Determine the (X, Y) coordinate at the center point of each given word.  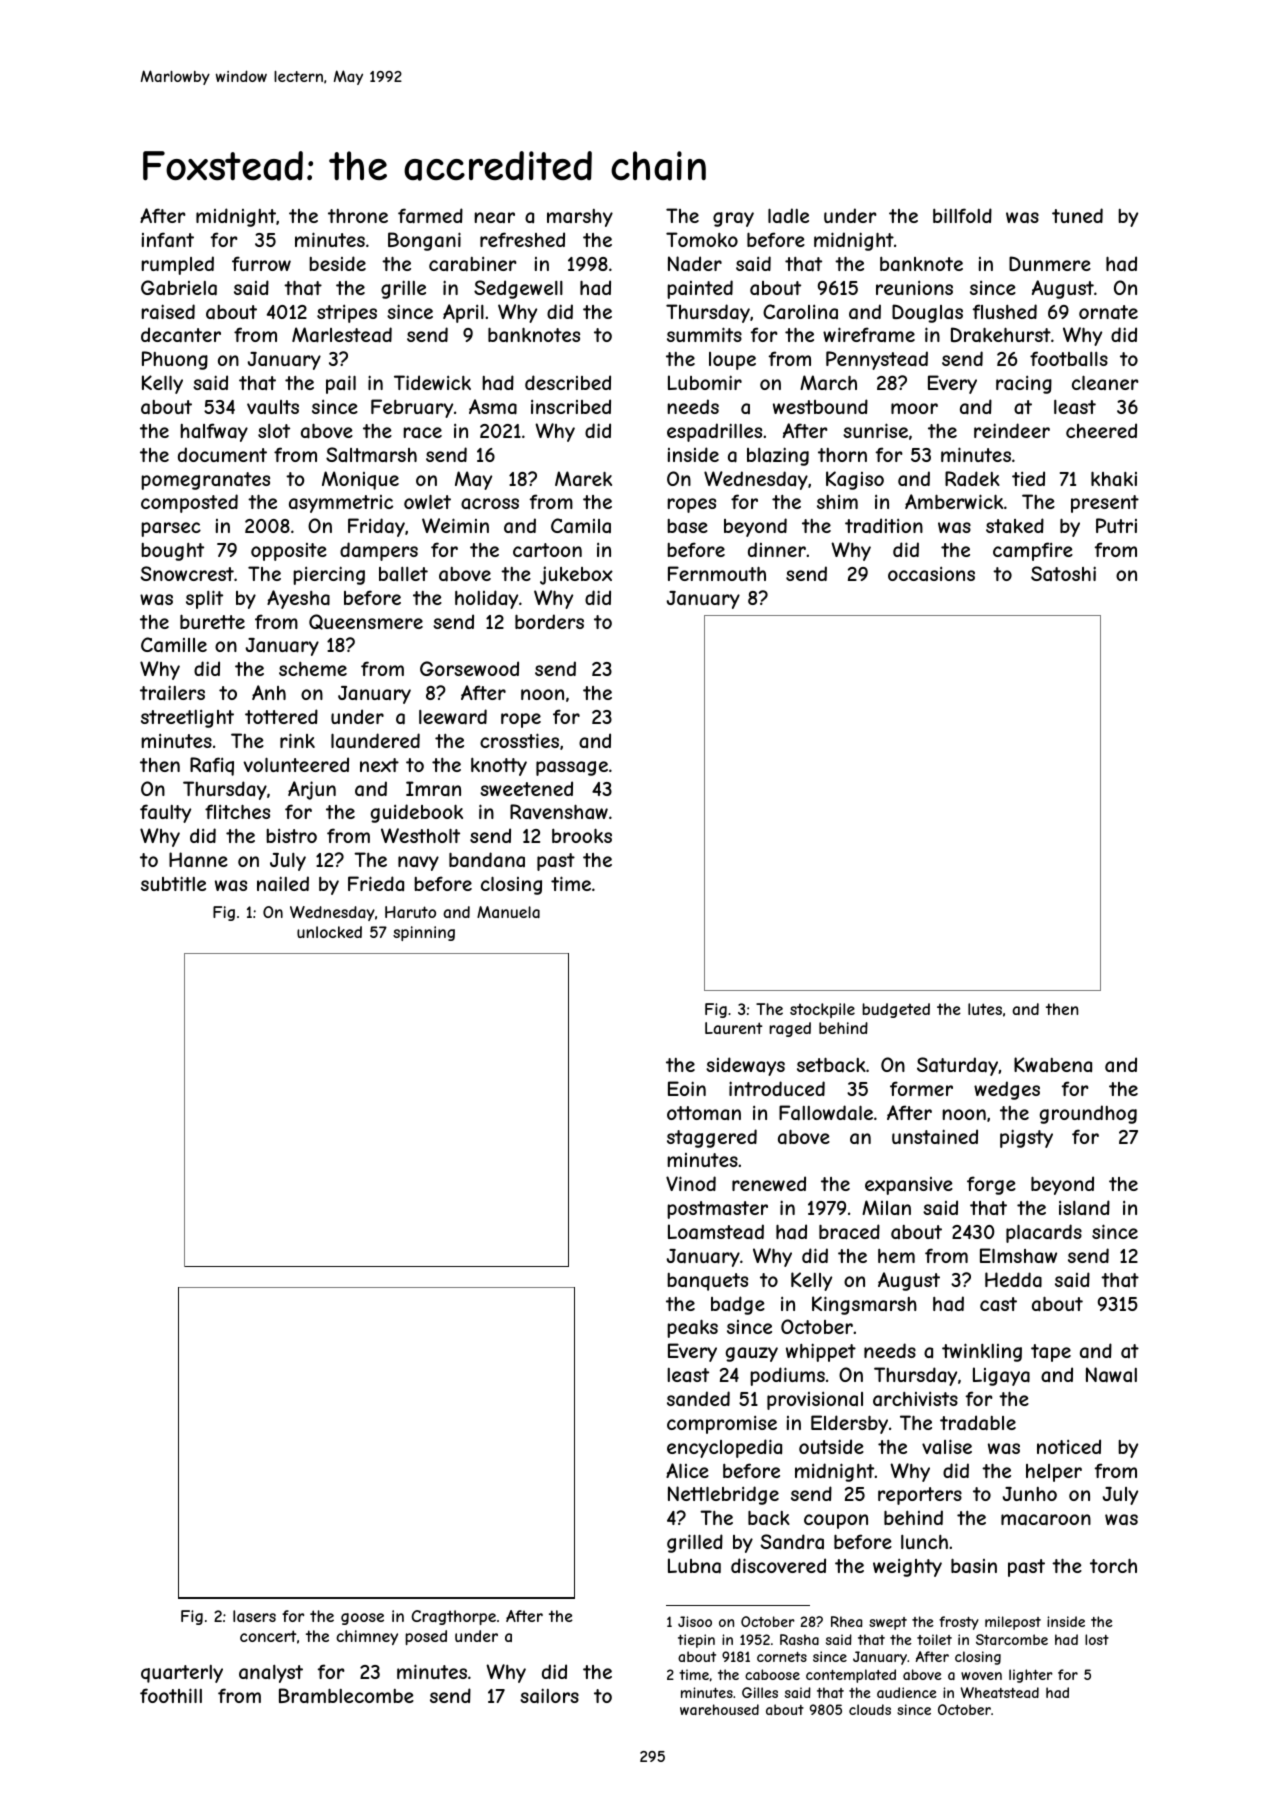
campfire (1033, 551)
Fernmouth (717, 573)
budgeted (896, 1010)
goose (362, 1619)
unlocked (329, 932)
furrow (261, 263)
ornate (1108, 312)
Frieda (376, 883)
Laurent (734, 1028)
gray (733, 219)
